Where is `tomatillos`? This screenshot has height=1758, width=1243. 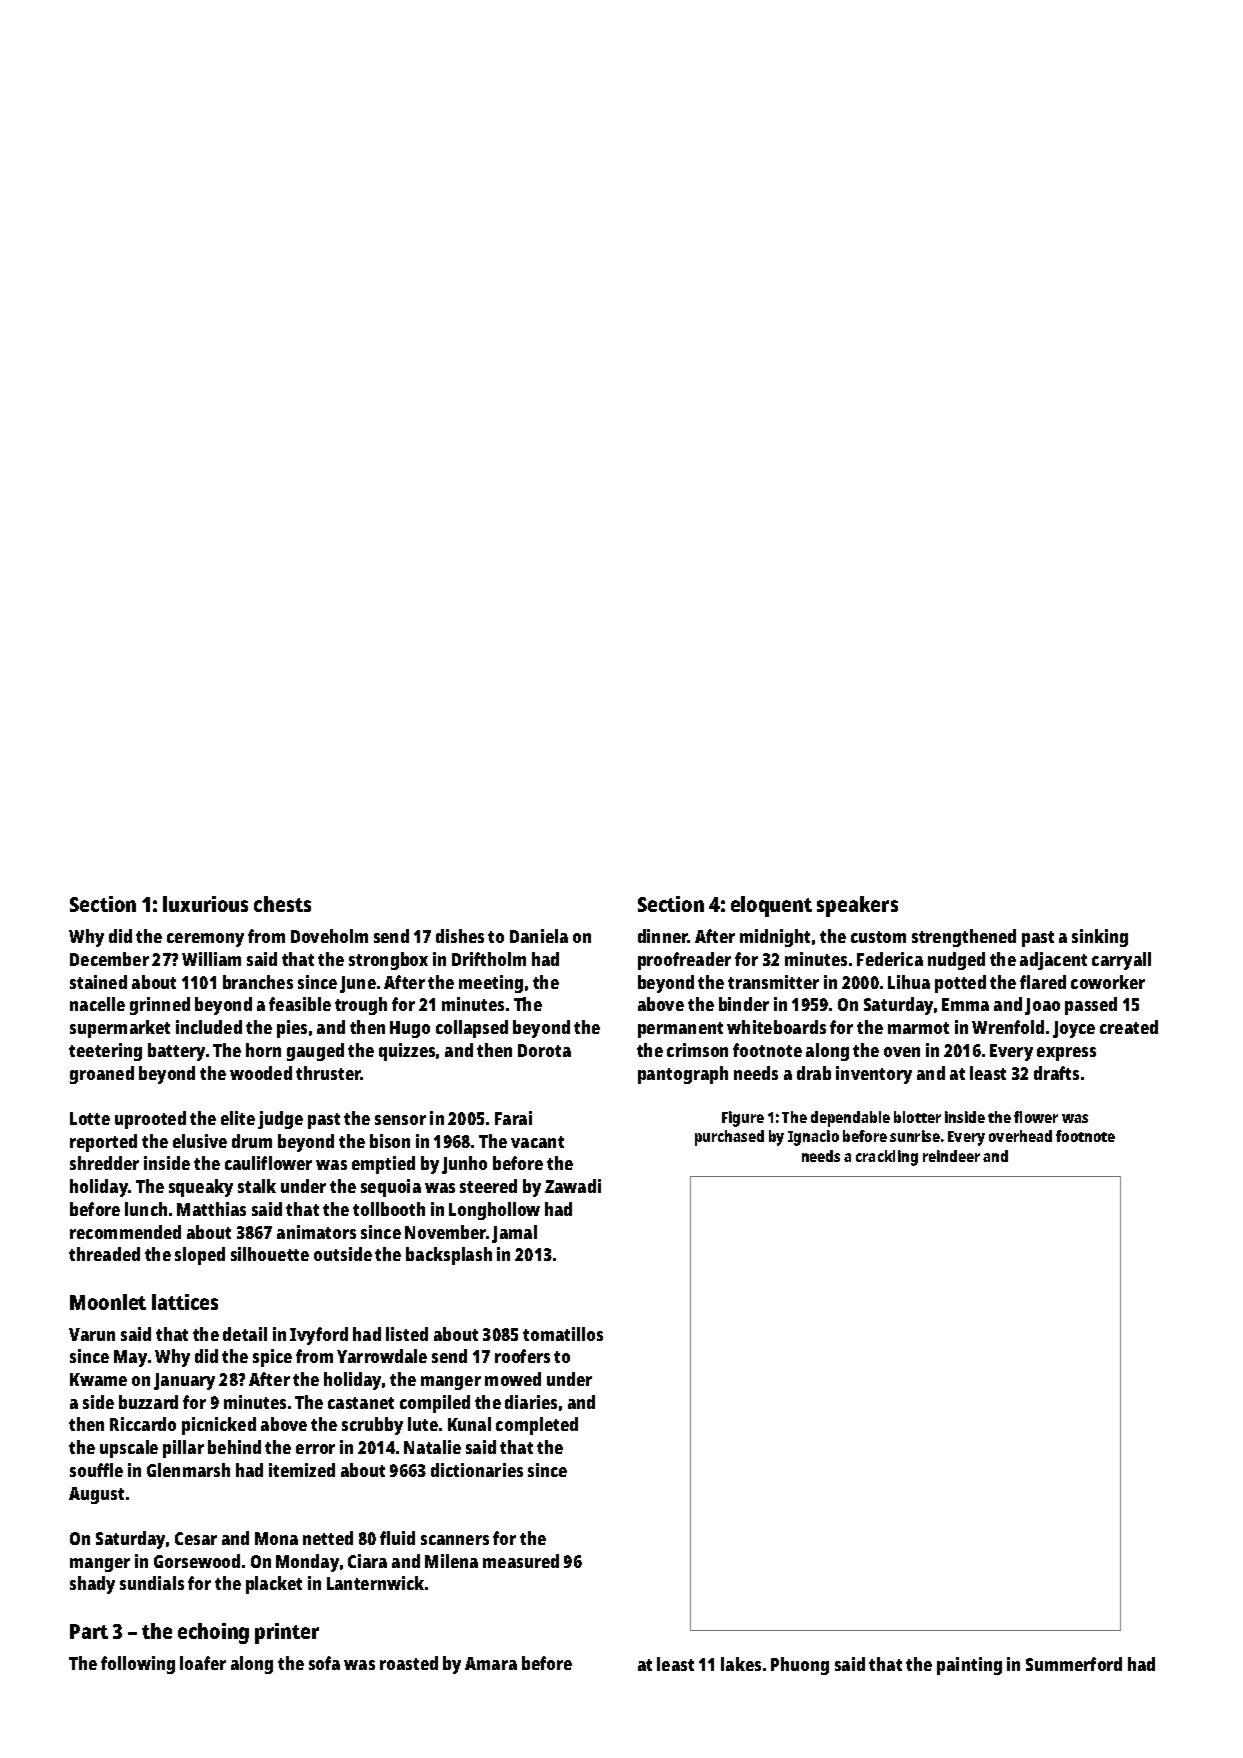
tomatillos is located at coordinates (563, 1334).
